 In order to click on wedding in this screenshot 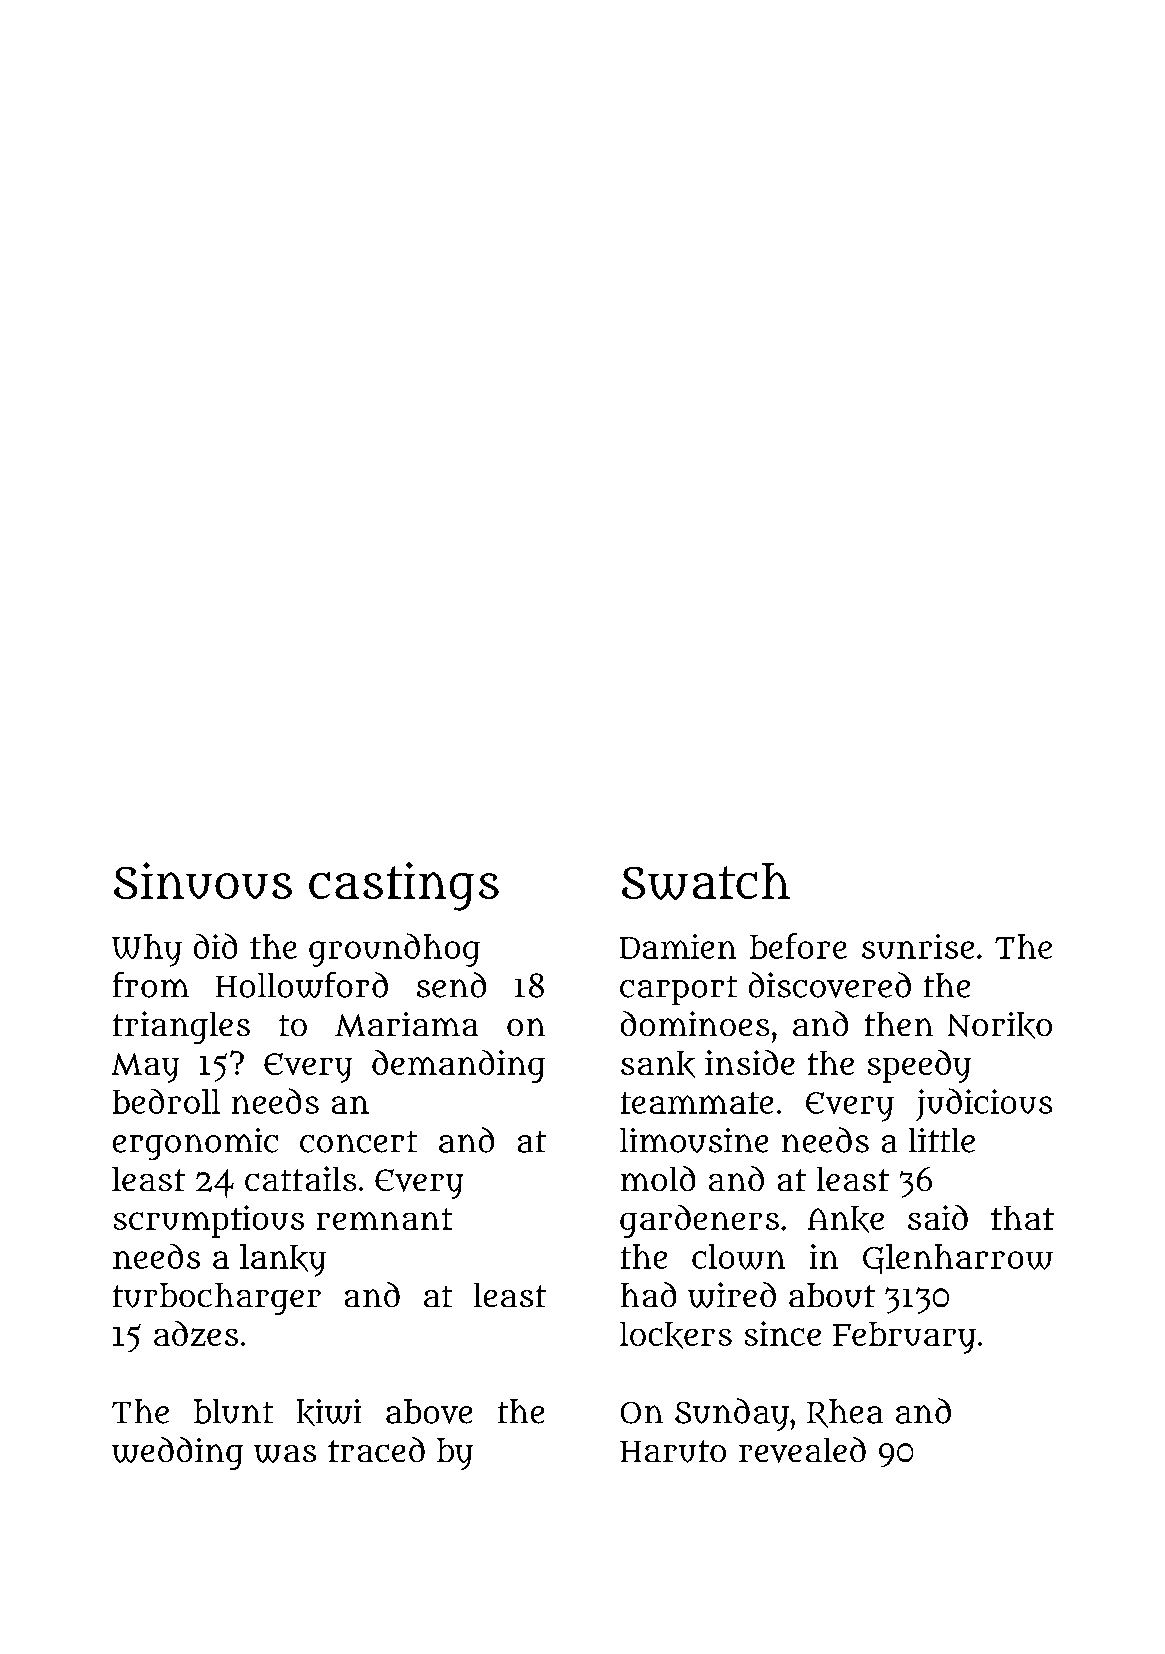, I will do `click(177, 1453)`.
